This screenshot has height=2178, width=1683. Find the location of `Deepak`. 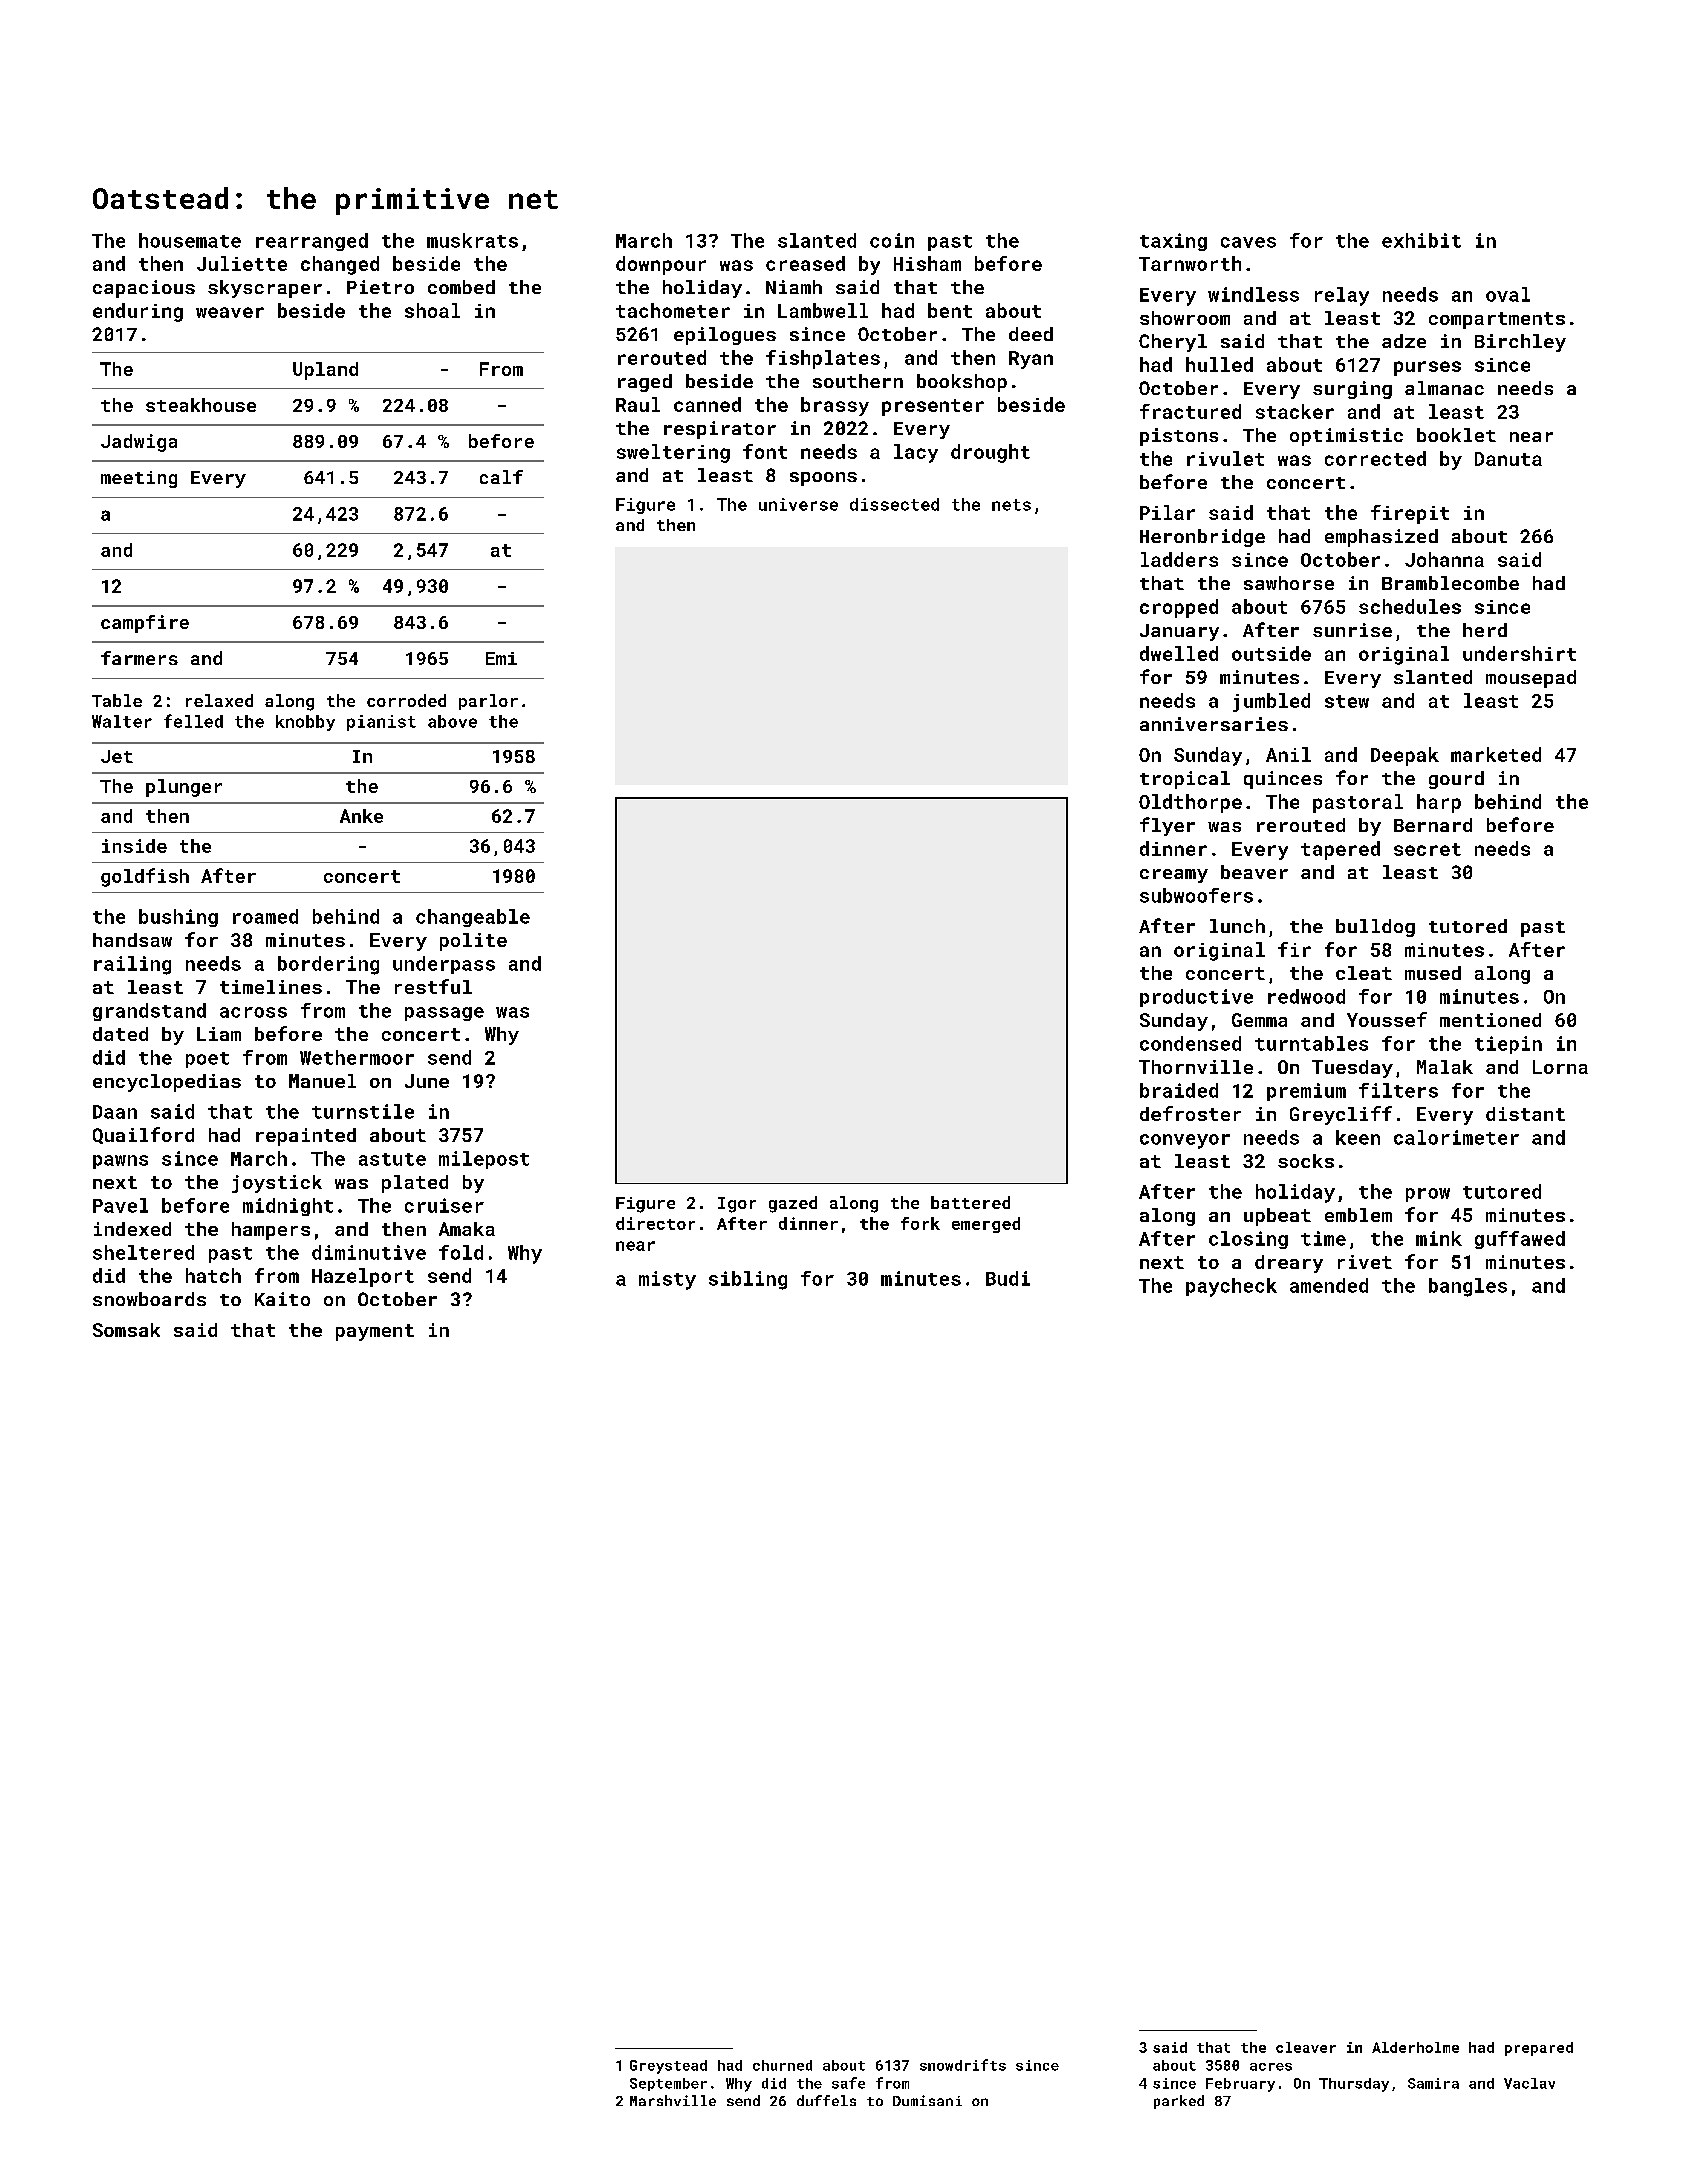

Deepak is located at coordinates (1405, 756).
